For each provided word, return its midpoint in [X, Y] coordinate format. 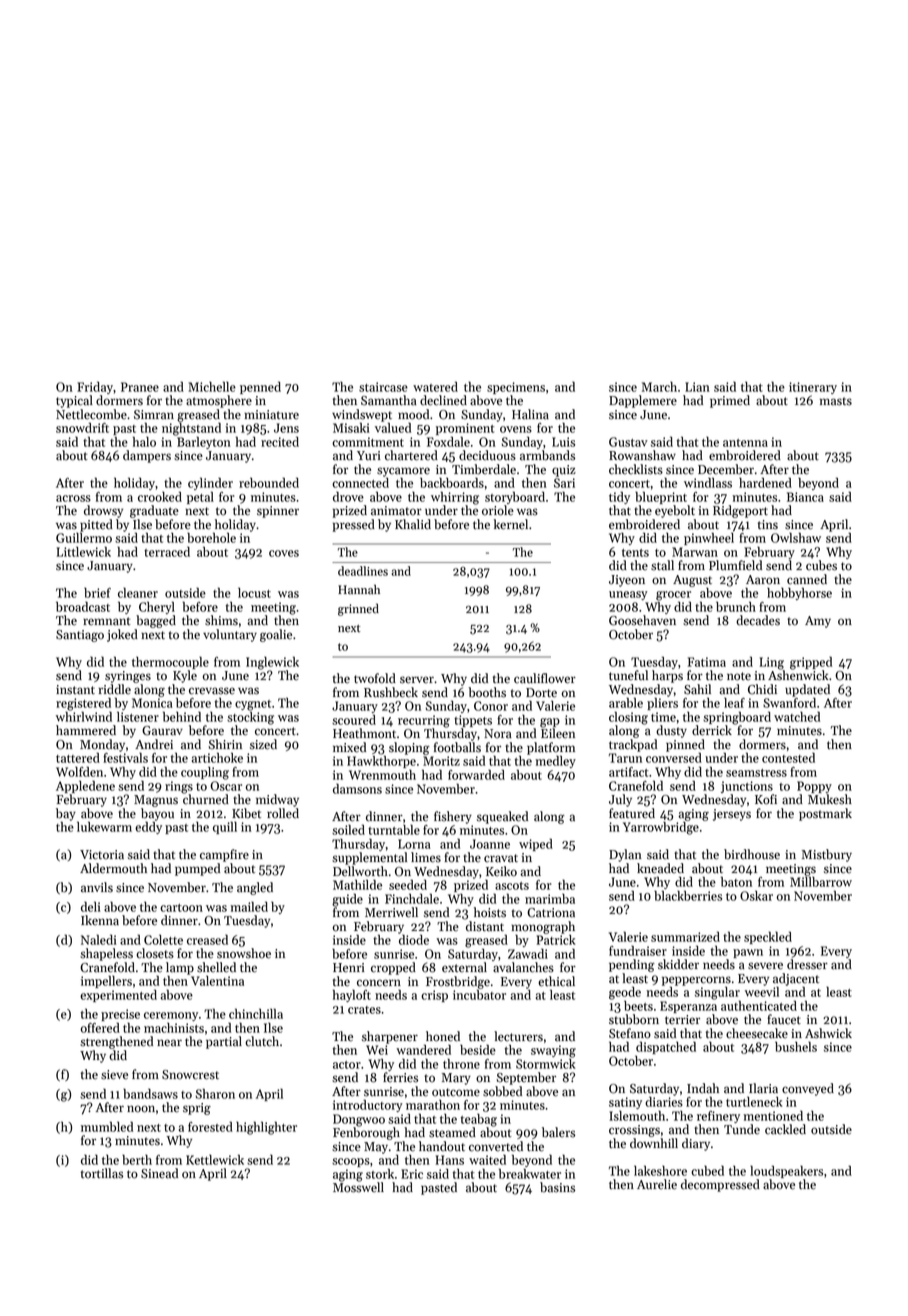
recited [280, 441]
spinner [278, 512]
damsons [357, 789]
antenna [745, 443]
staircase [383, 387]
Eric [412, 1174]
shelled [216, 967]
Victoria [102, 855]
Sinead [159, 1173]
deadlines [363, 571]
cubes [821, 565]
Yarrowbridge [661, 828]
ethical [556, 981]
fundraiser [638, 950]
